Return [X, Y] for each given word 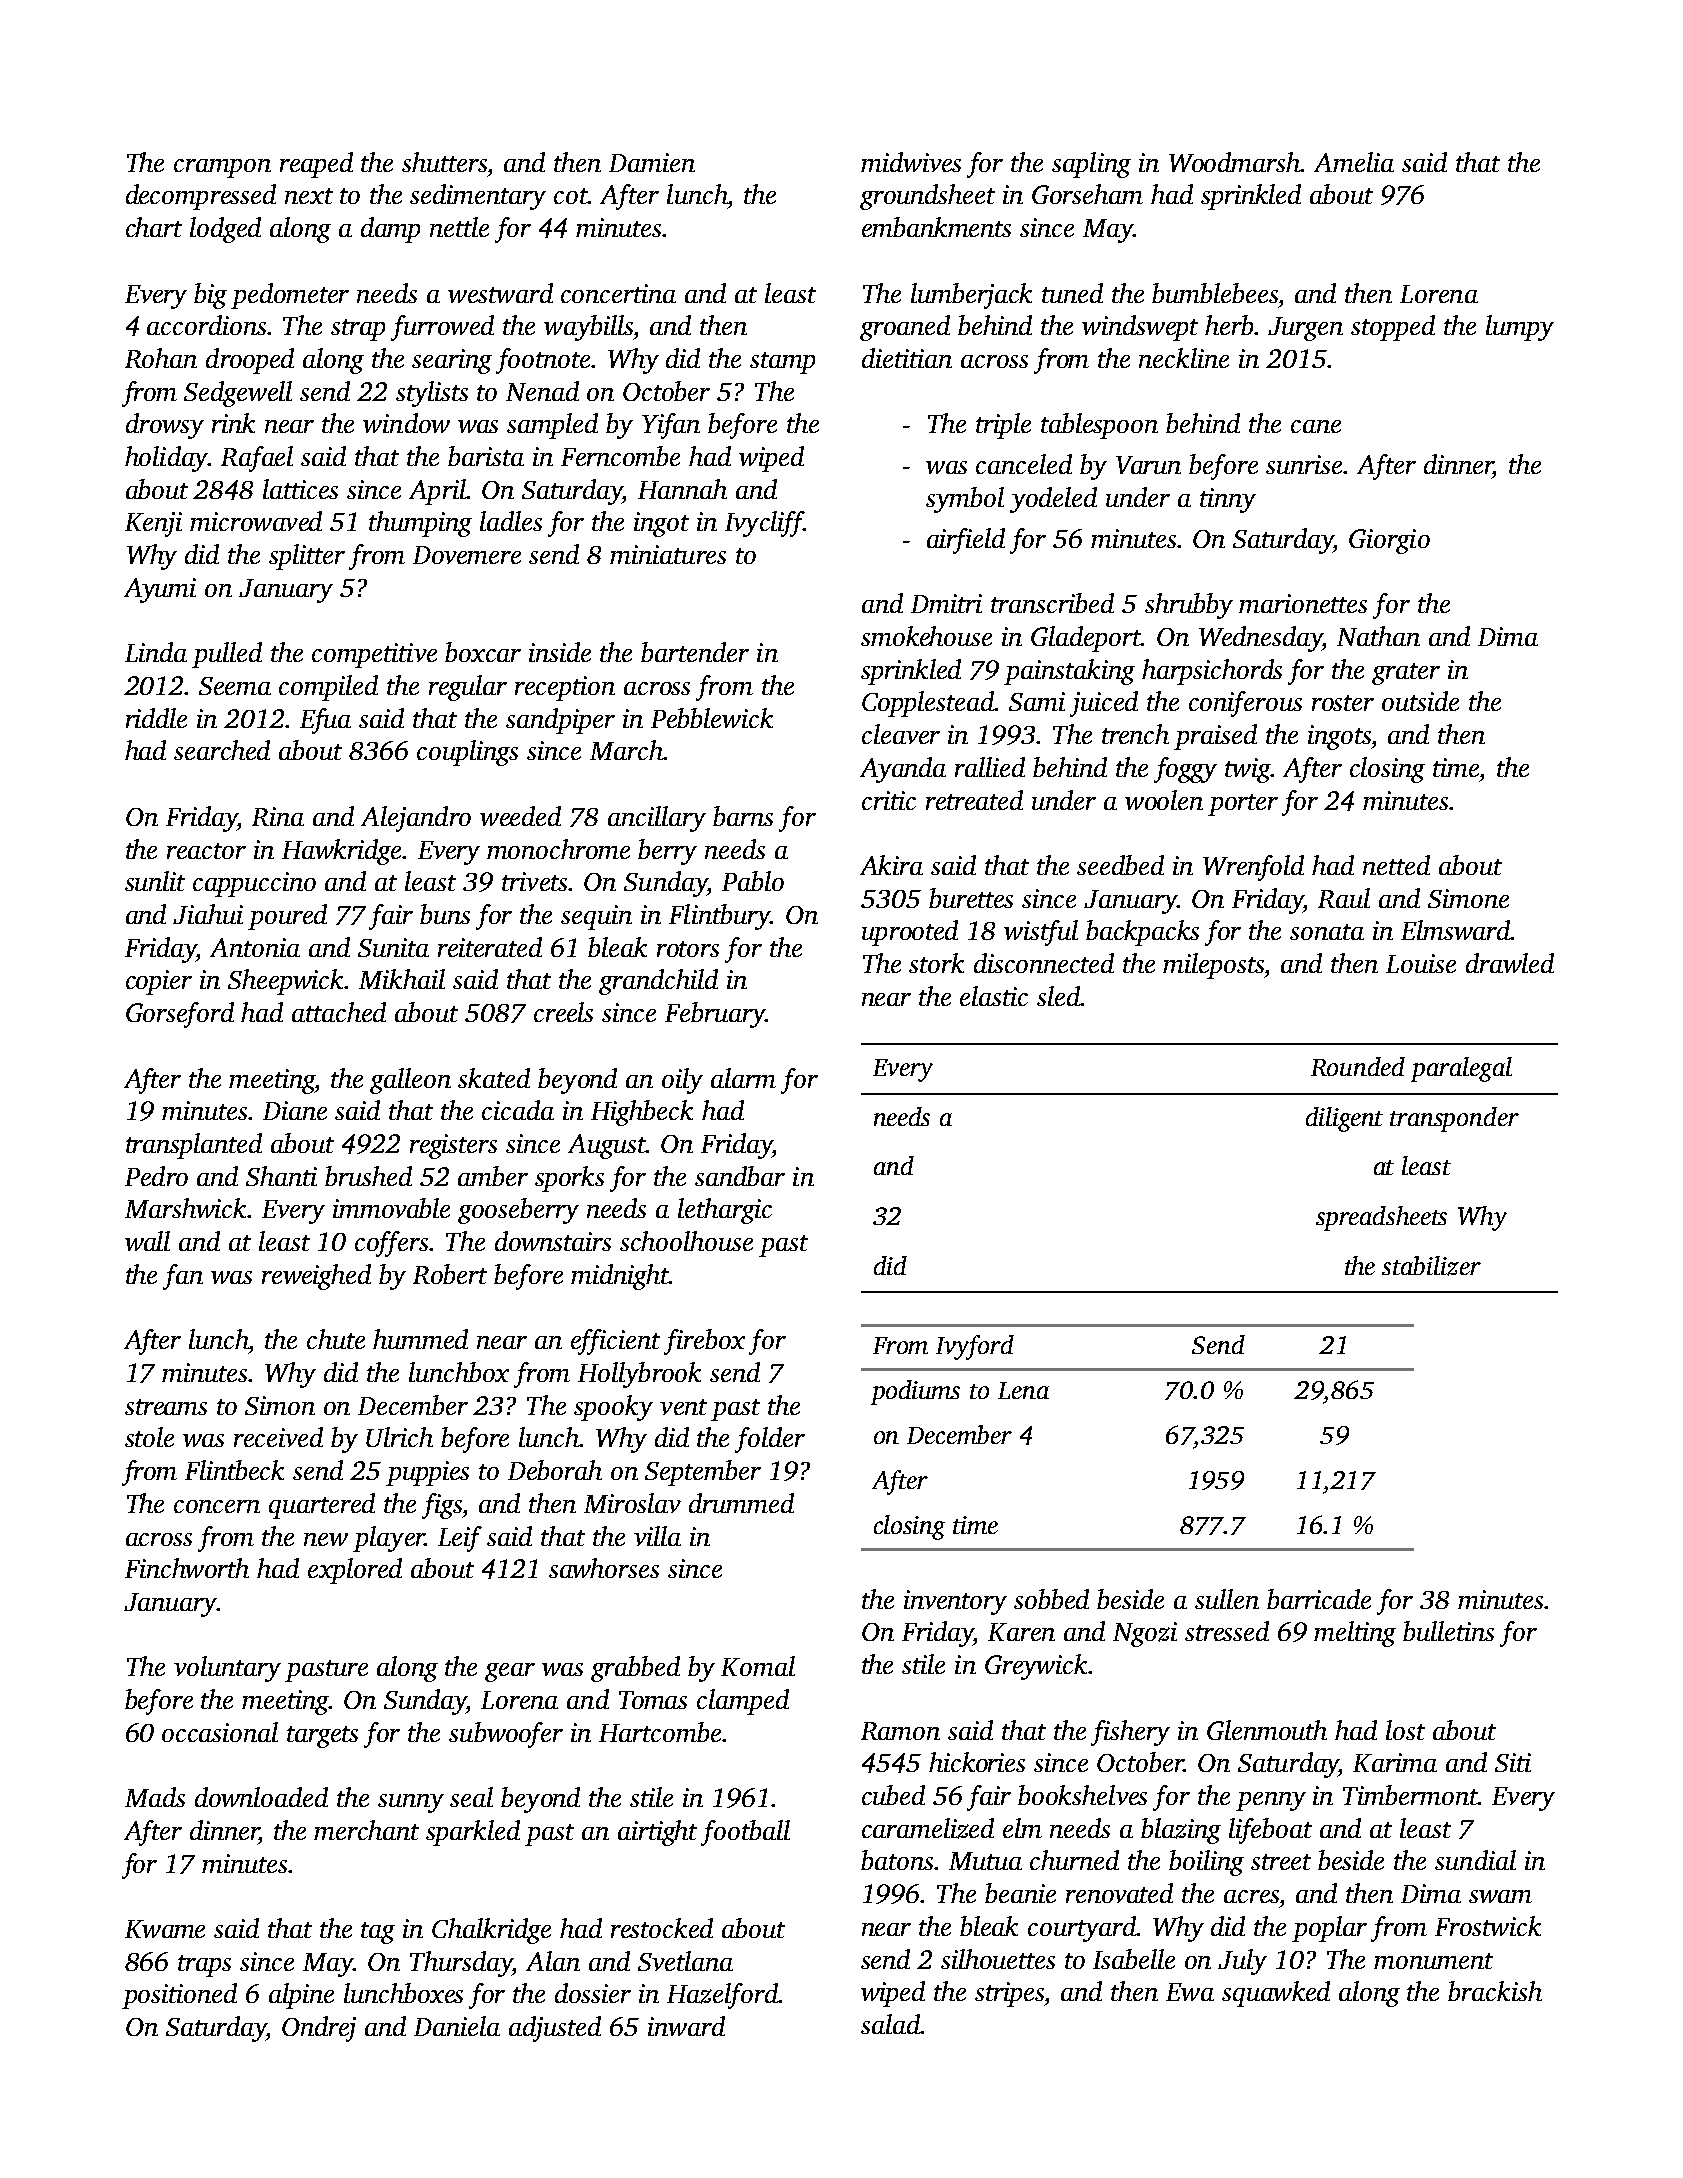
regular [468, 688]
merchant [366, 1830]
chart [154, 227]
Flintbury [719, 917]
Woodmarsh [1235, 162]
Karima [1395, 1762]
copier [159, 982]
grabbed [635, 1669]
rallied [990, 767]
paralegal [1461, 1069]
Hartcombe [660, 1732]
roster [1343, 703]
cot [571, 196]
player [389, 1539]
